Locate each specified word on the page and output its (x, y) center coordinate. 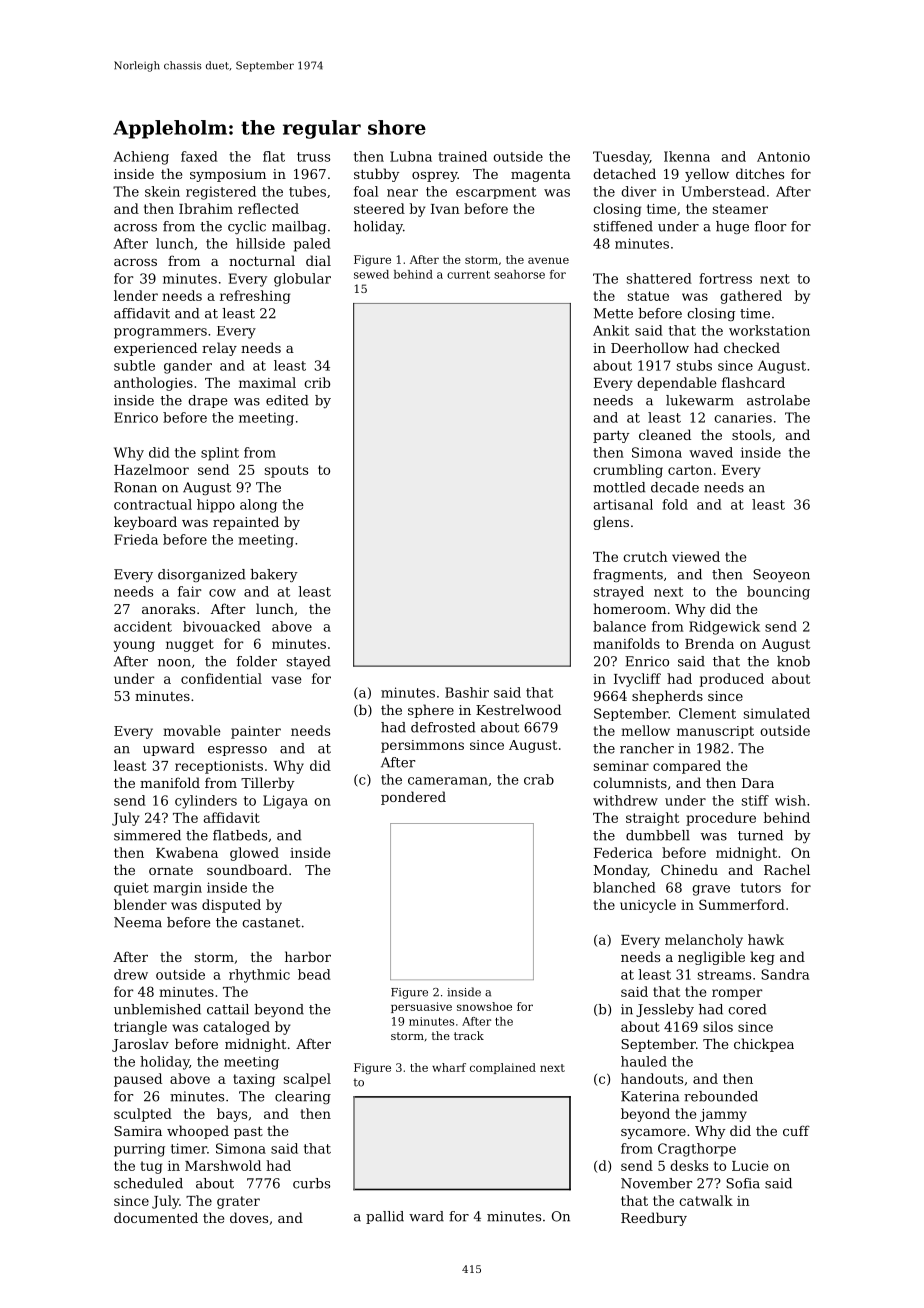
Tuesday (621, 158)
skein (162, 191)
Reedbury (654, 1219)
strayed (619, 593)
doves (249, 1217)
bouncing (778, 593)
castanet (271, 923)
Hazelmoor (151, 469)
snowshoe (484, 1006)
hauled (644, 1061)
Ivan (445, 209)
